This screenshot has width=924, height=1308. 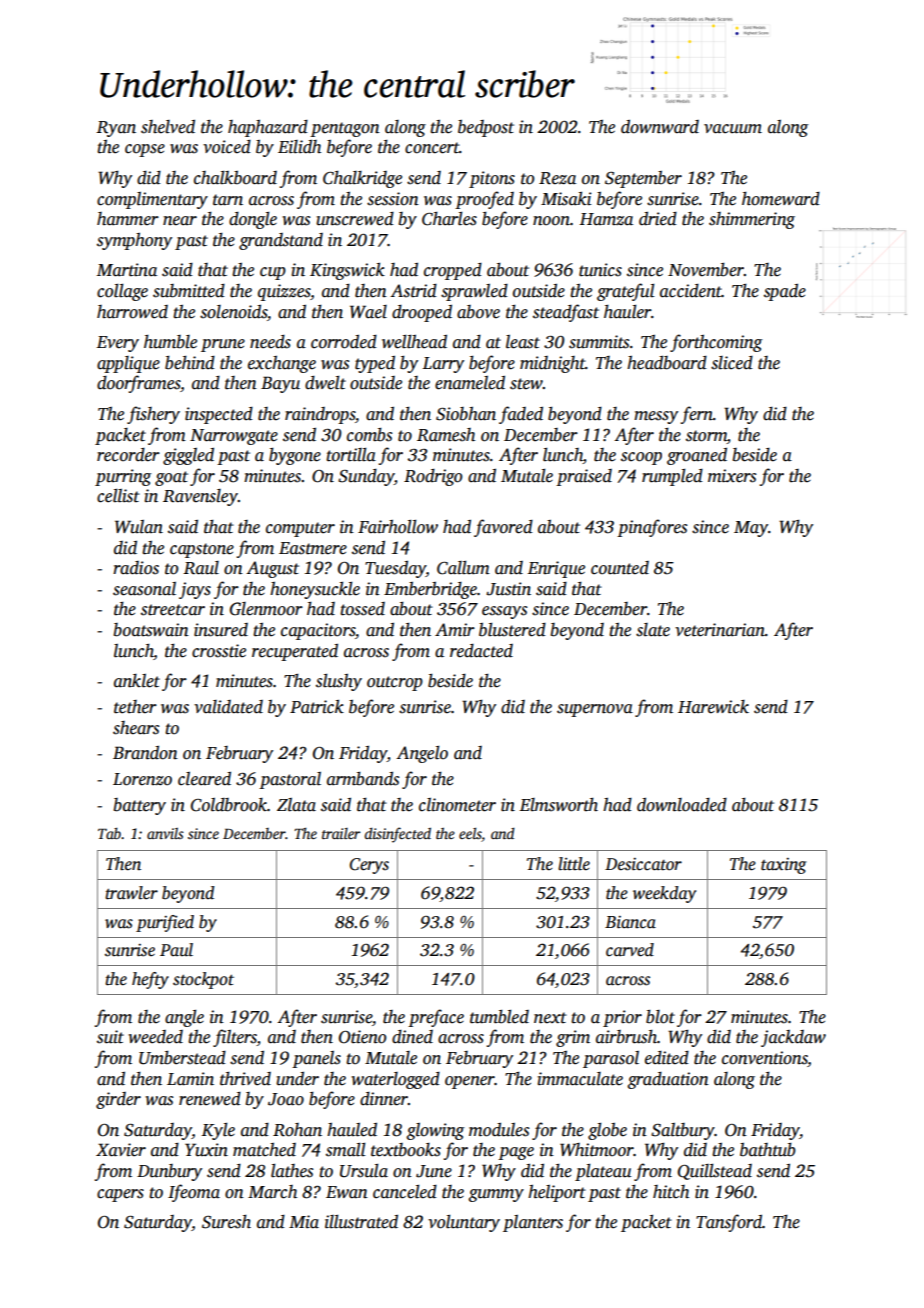 I want to click on Patrick, so click(x=317, y=707).
